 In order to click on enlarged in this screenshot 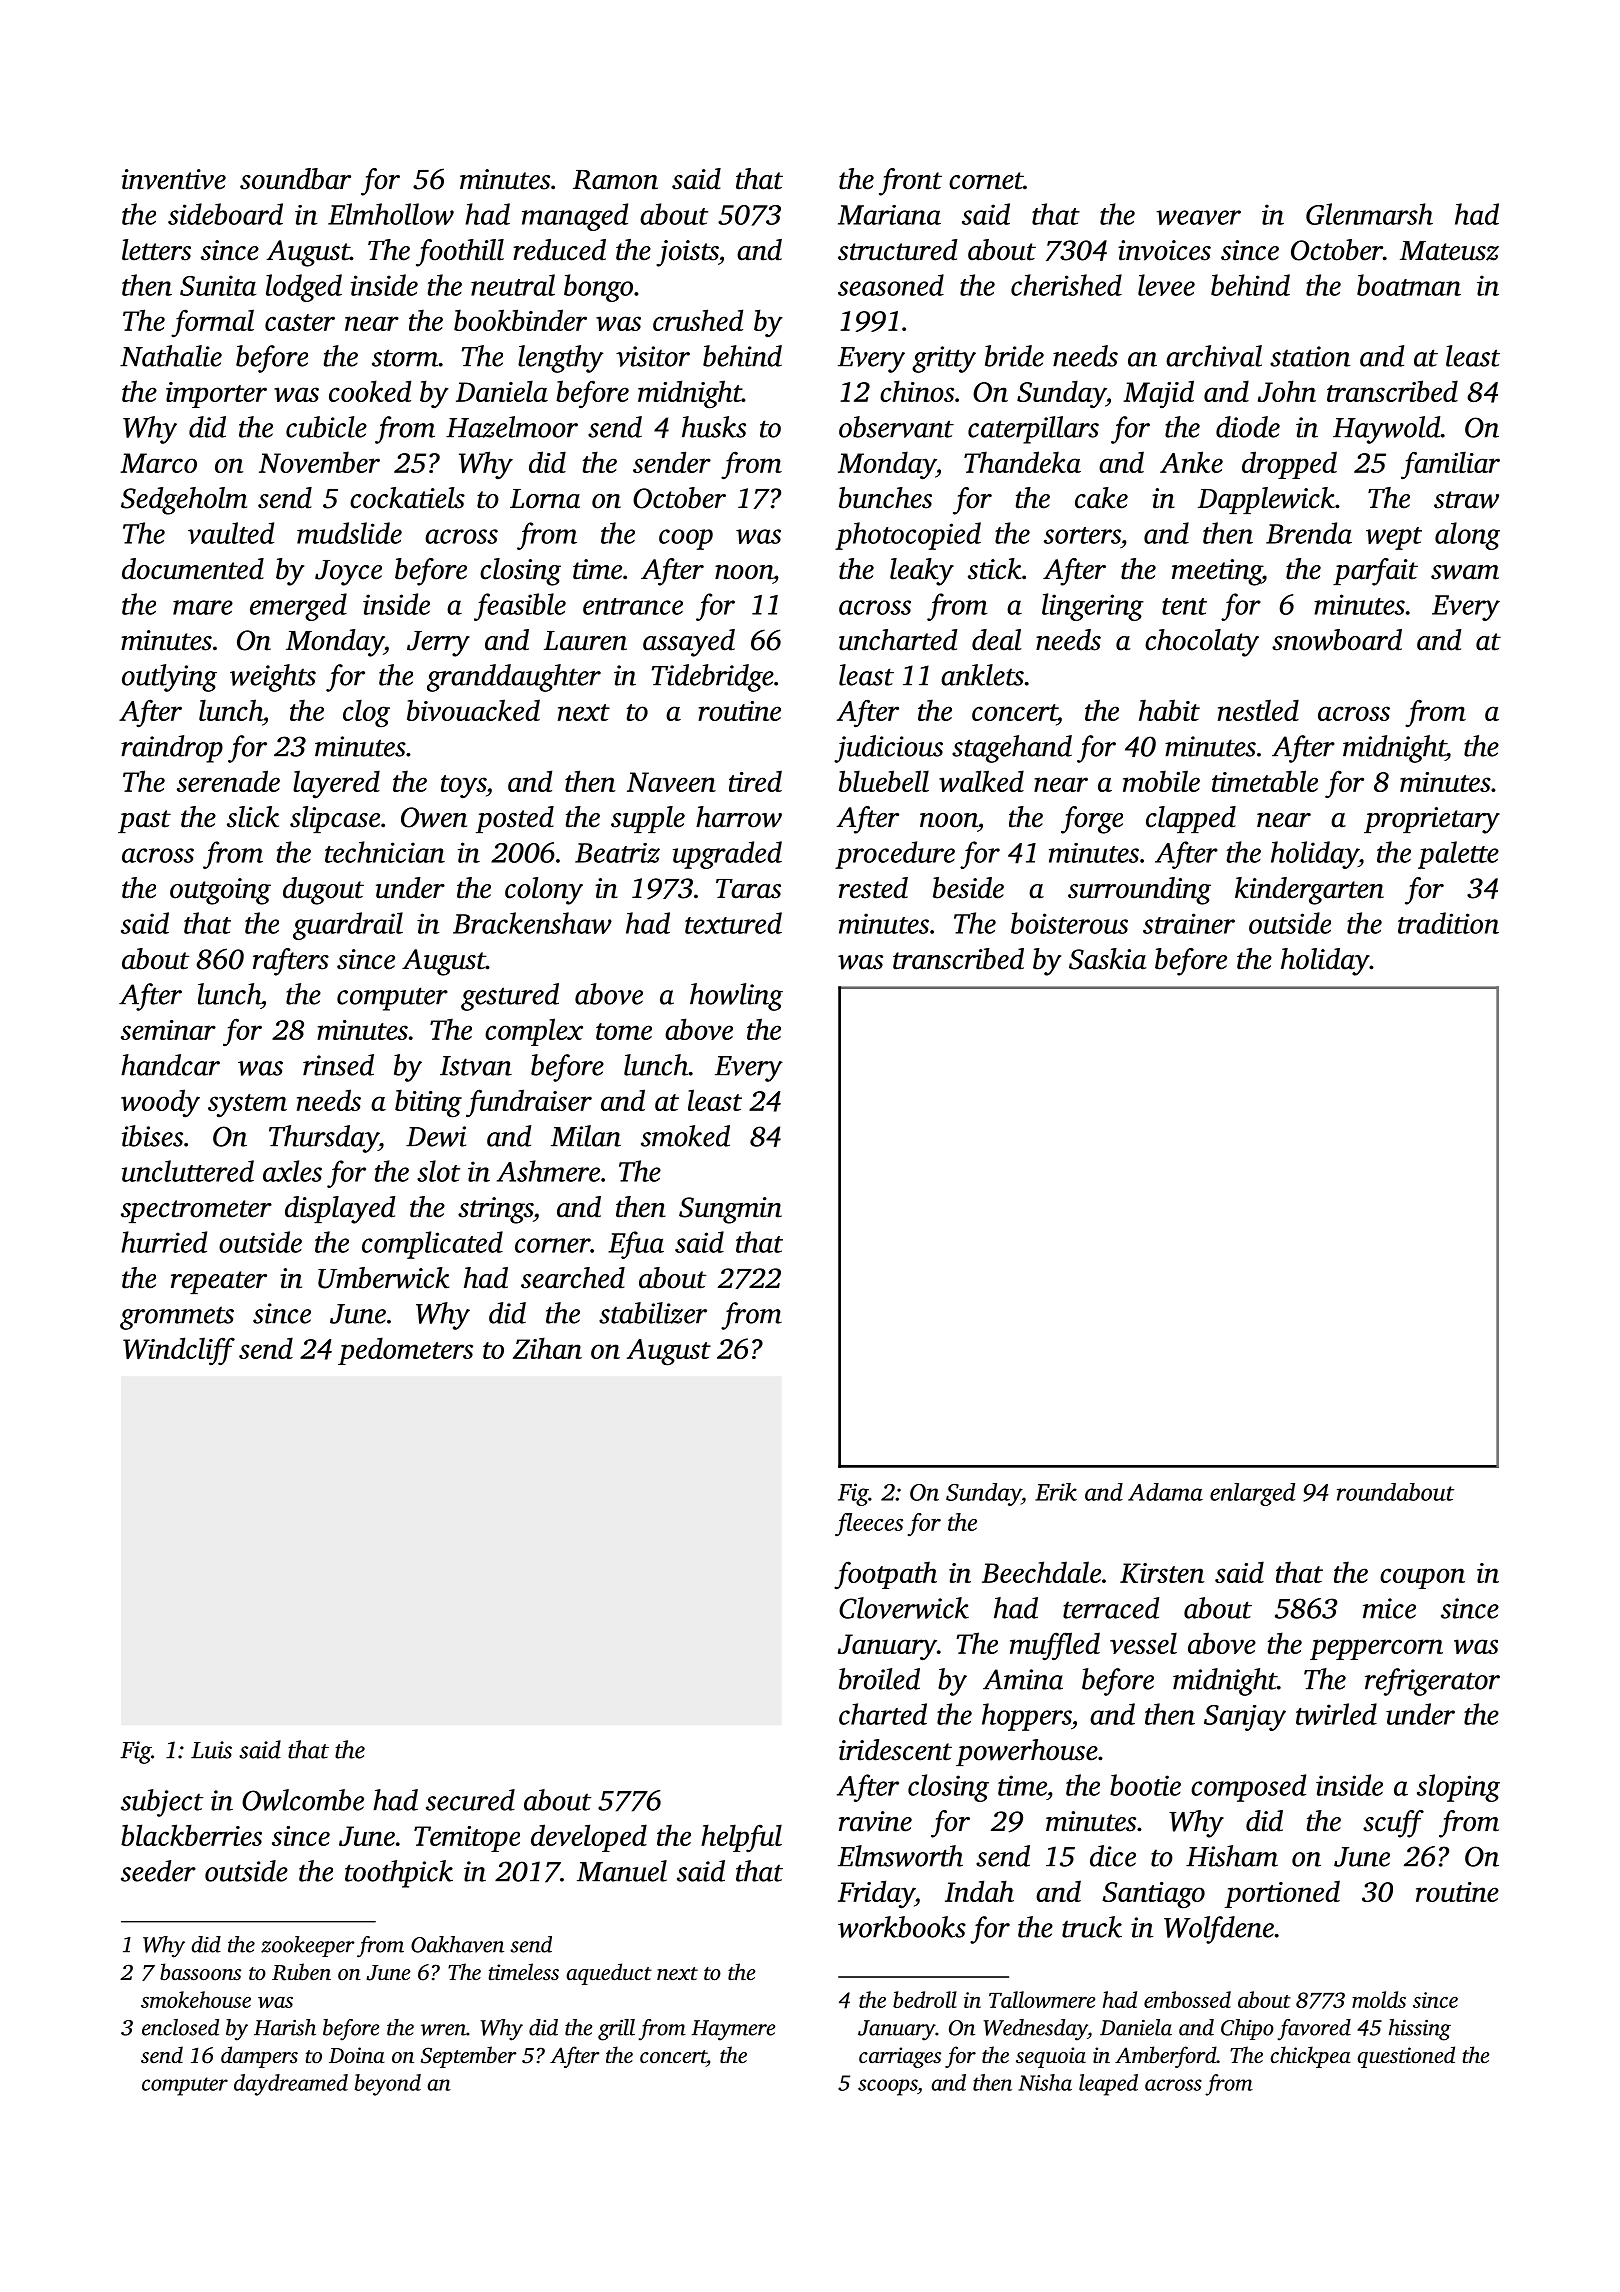, I will do `click(1252, 1494)`.
